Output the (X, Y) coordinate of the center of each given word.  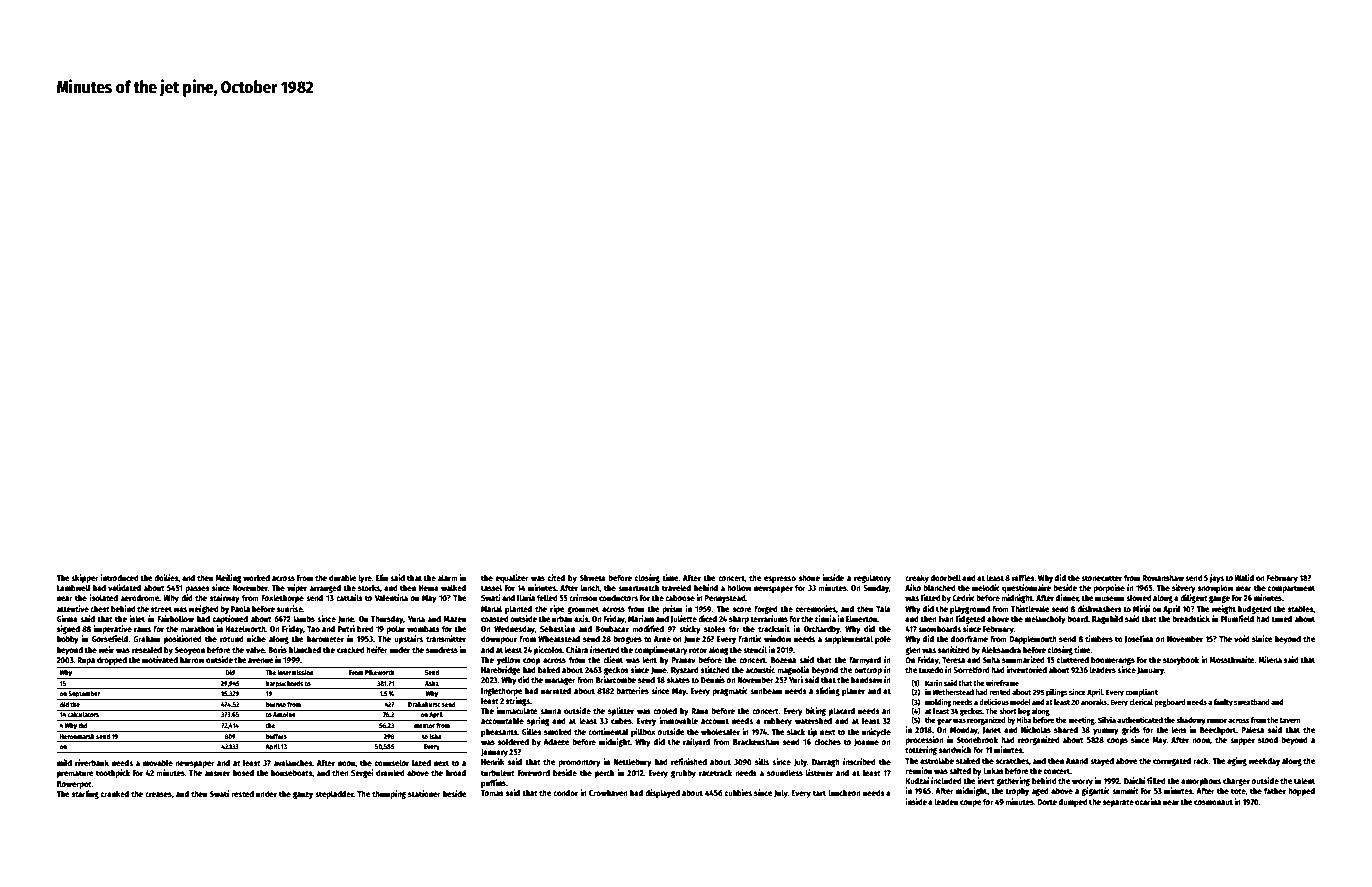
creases (158, 794)
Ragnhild (1107, 619)
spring (538, 721)
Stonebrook (977, 739)
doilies (166, 577)
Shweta (593, 578)
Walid (1244, 577)
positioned (183, 639)
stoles (715, 628)
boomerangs (1113, 661)
